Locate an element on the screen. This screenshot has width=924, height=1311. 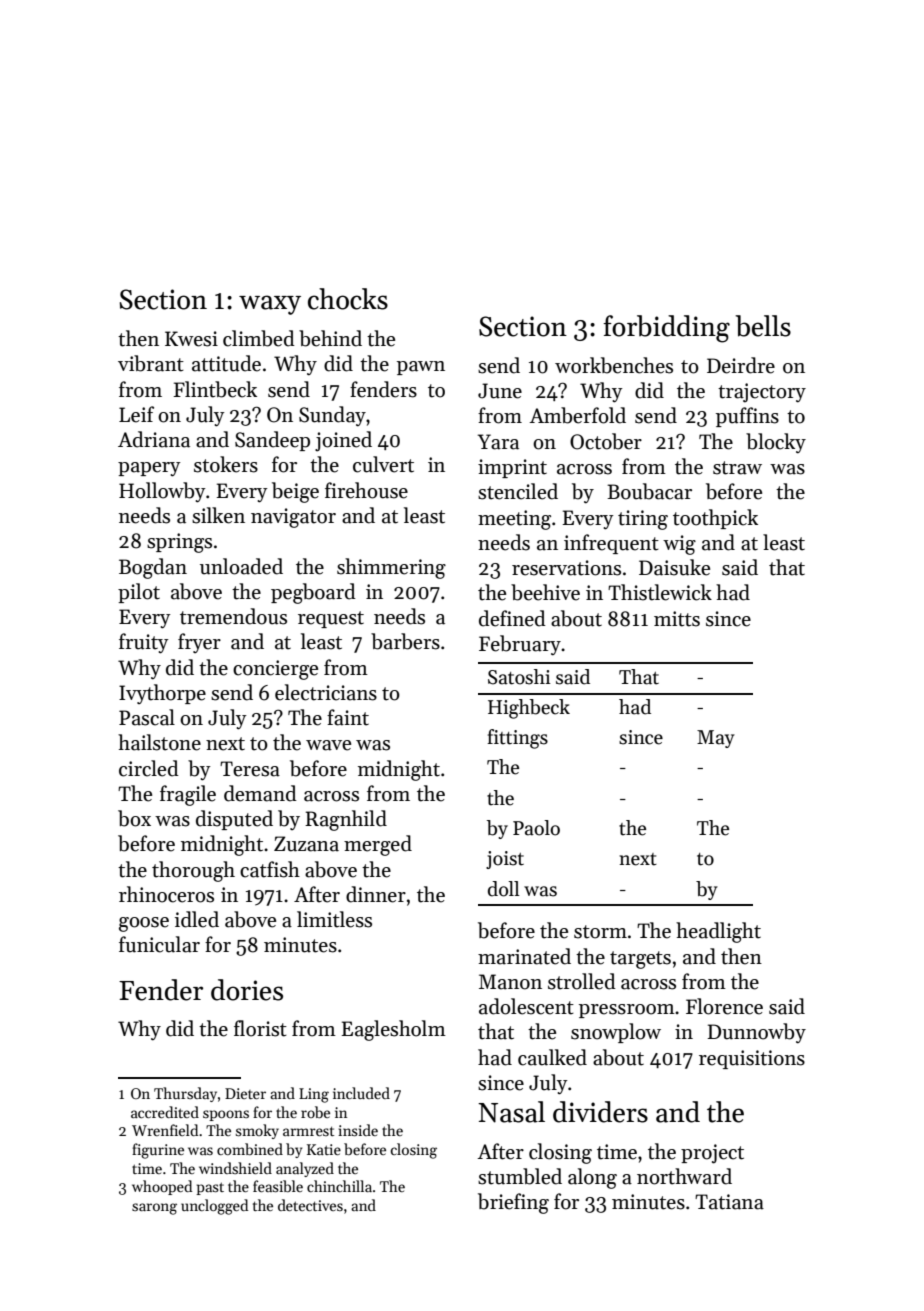
figurine is located at coordinates (158, 1151).
